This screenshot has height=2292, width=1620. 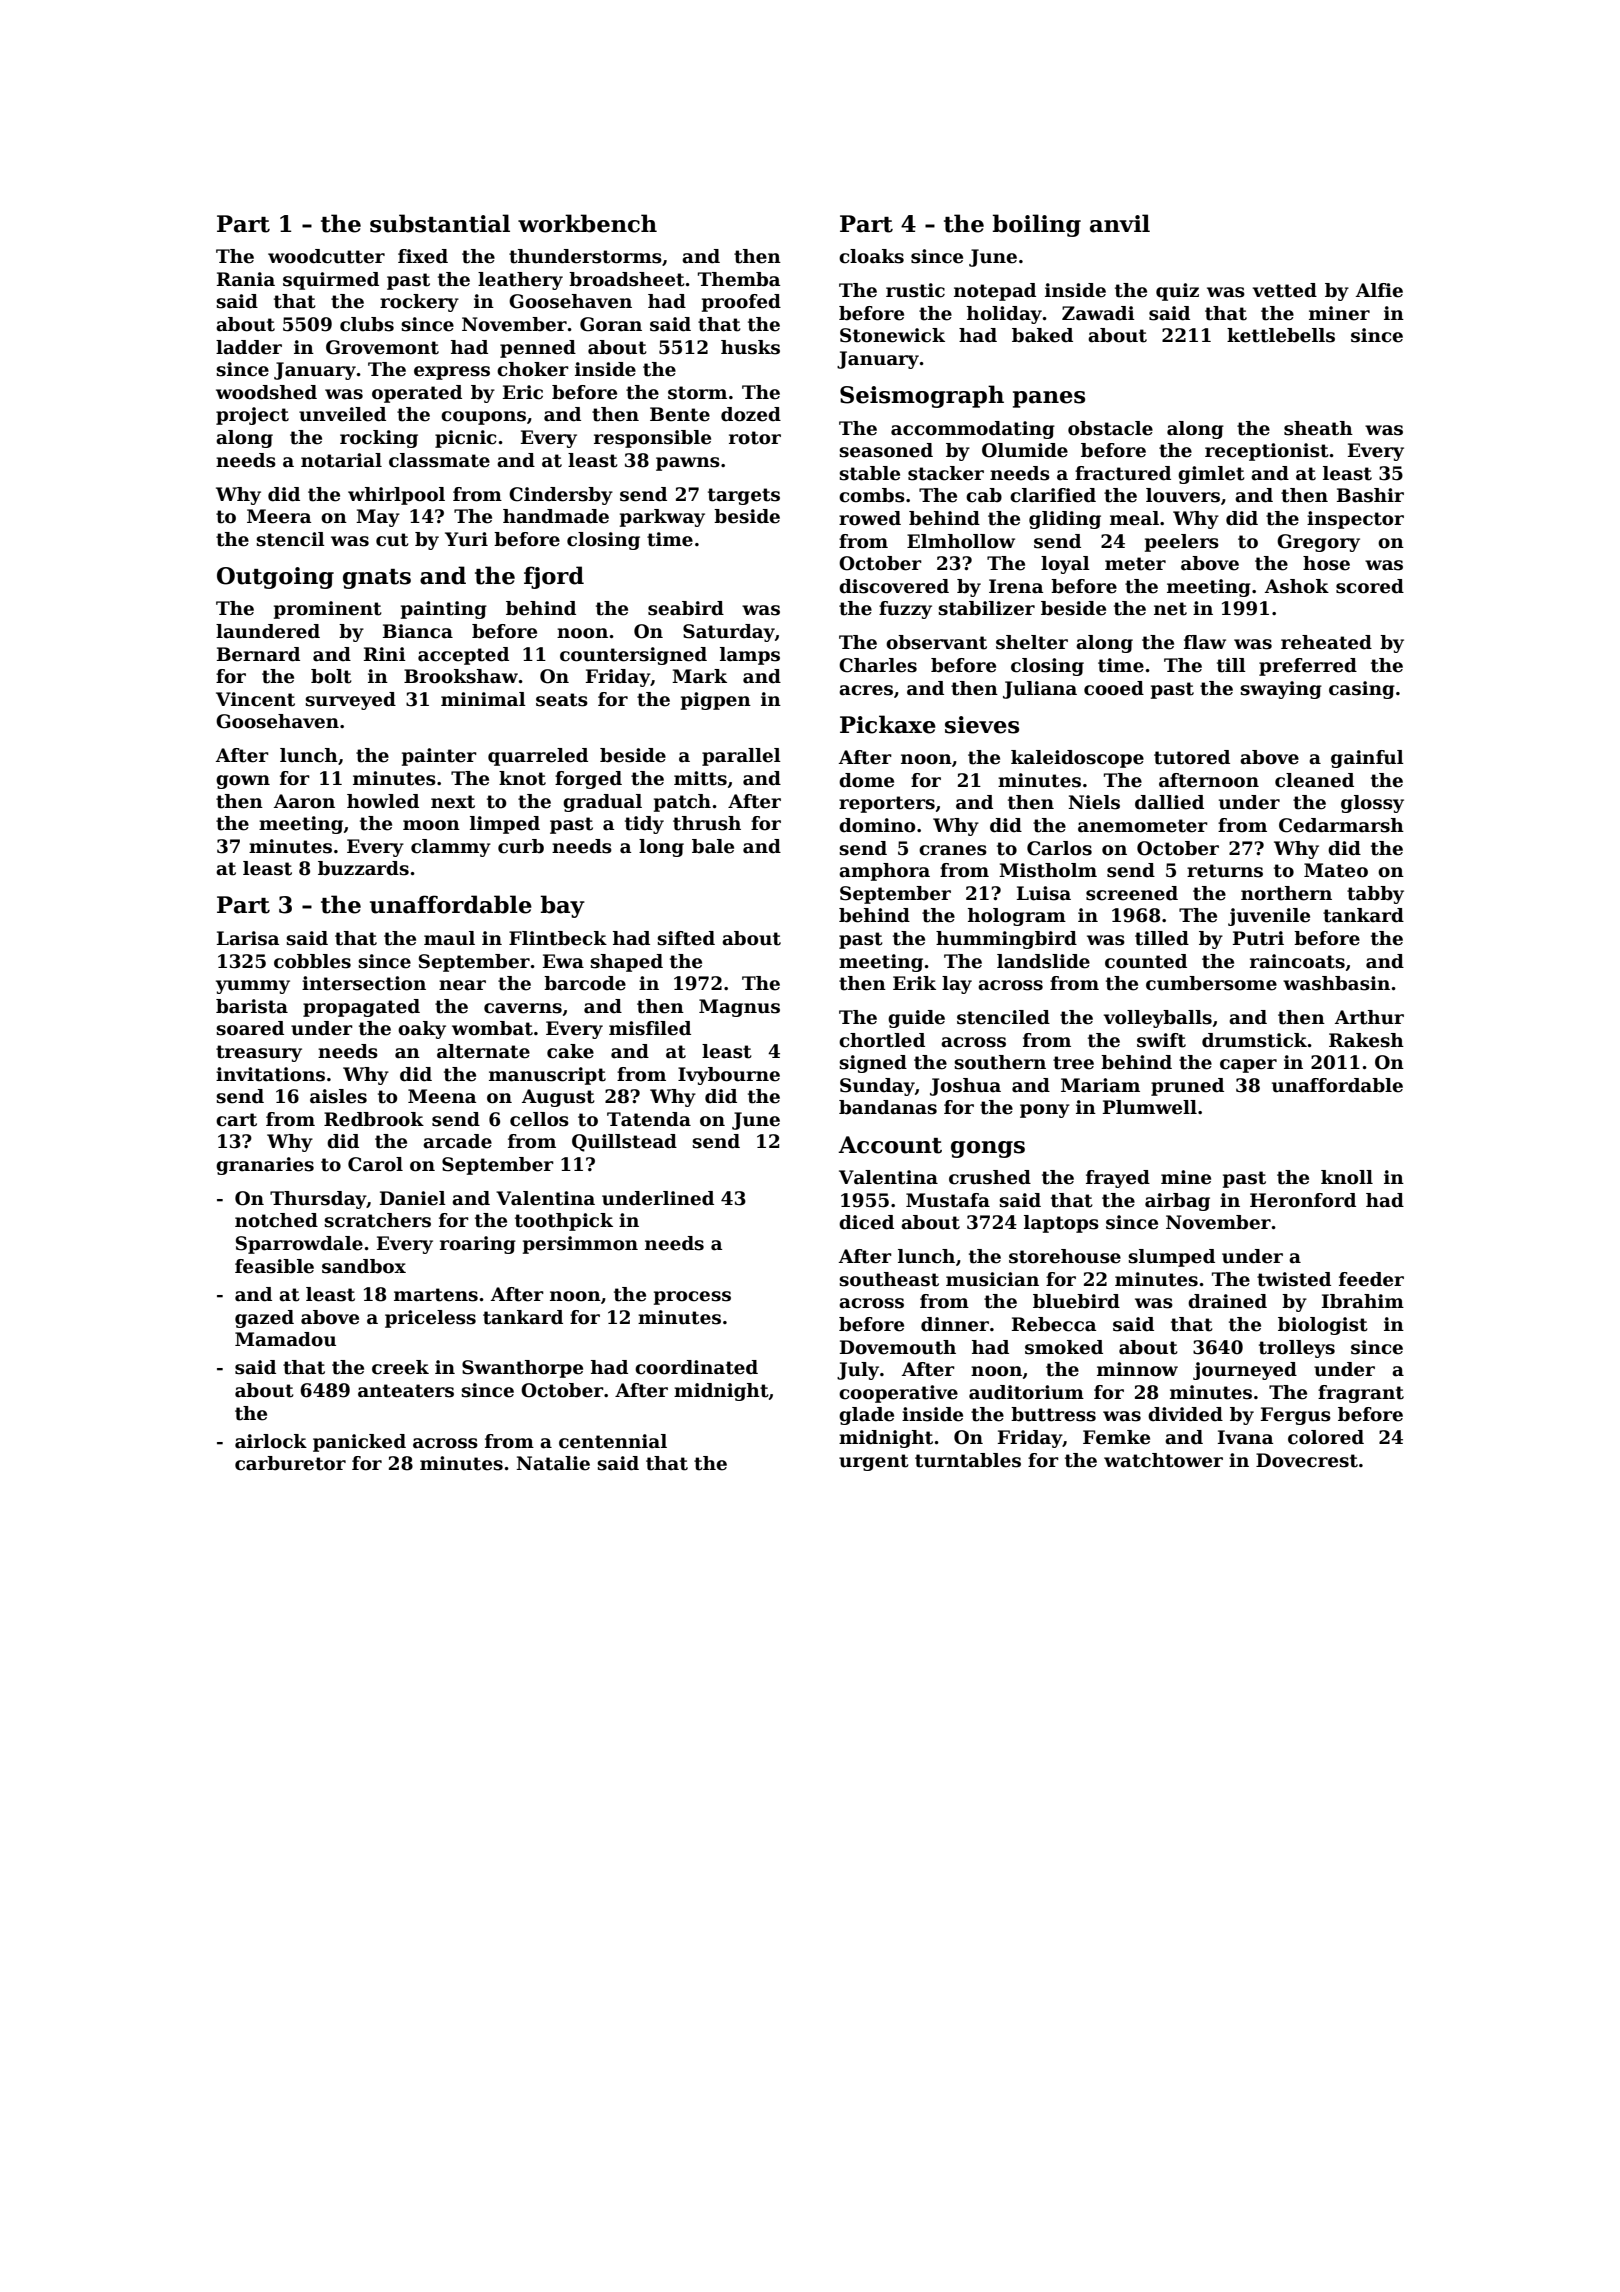 What do you see at coordinates (563, 906) in the screenshot?
I see `bay` at bounding box center [563, 906].
